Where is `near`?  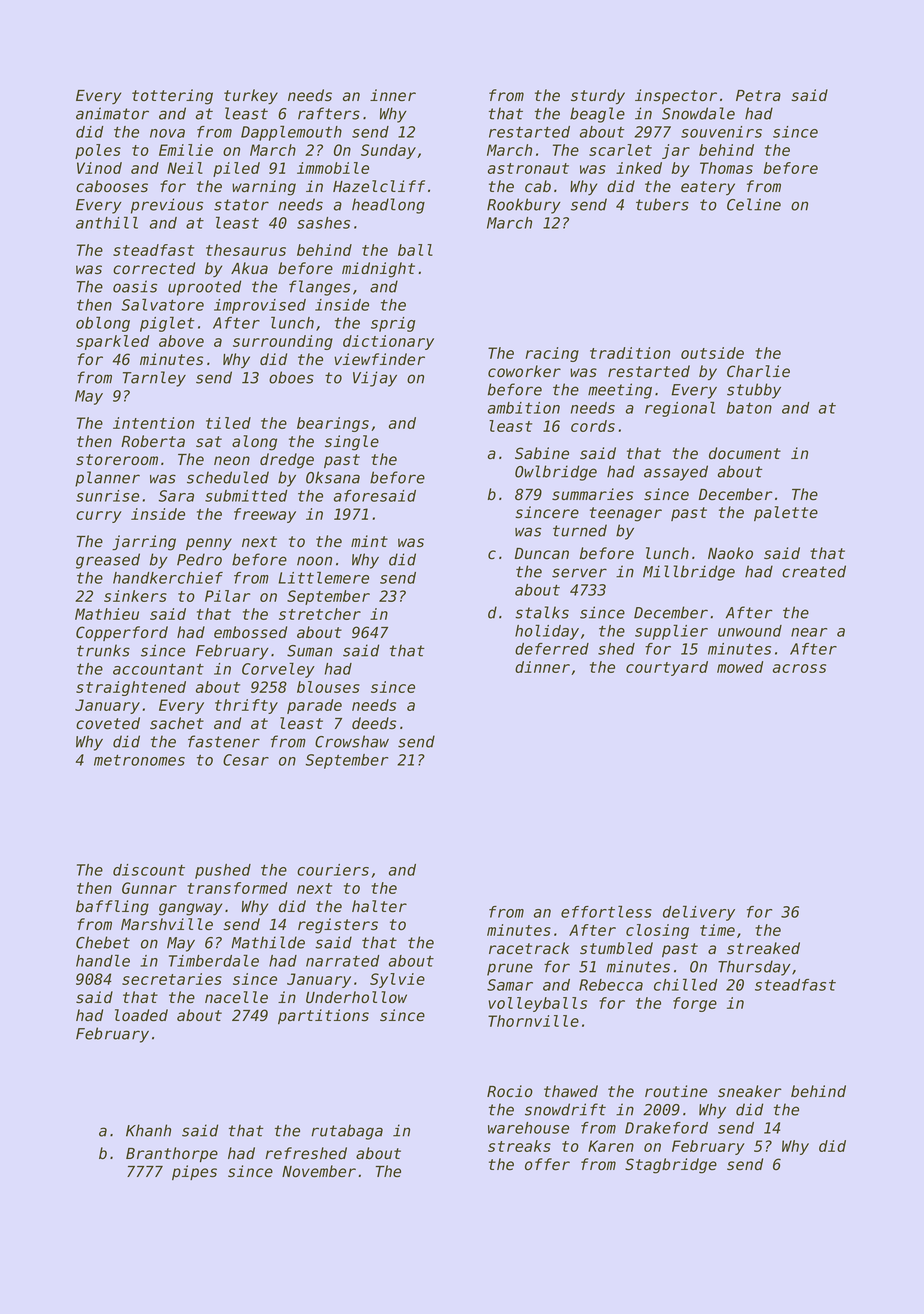 near is located at coordinates (809, 632).
